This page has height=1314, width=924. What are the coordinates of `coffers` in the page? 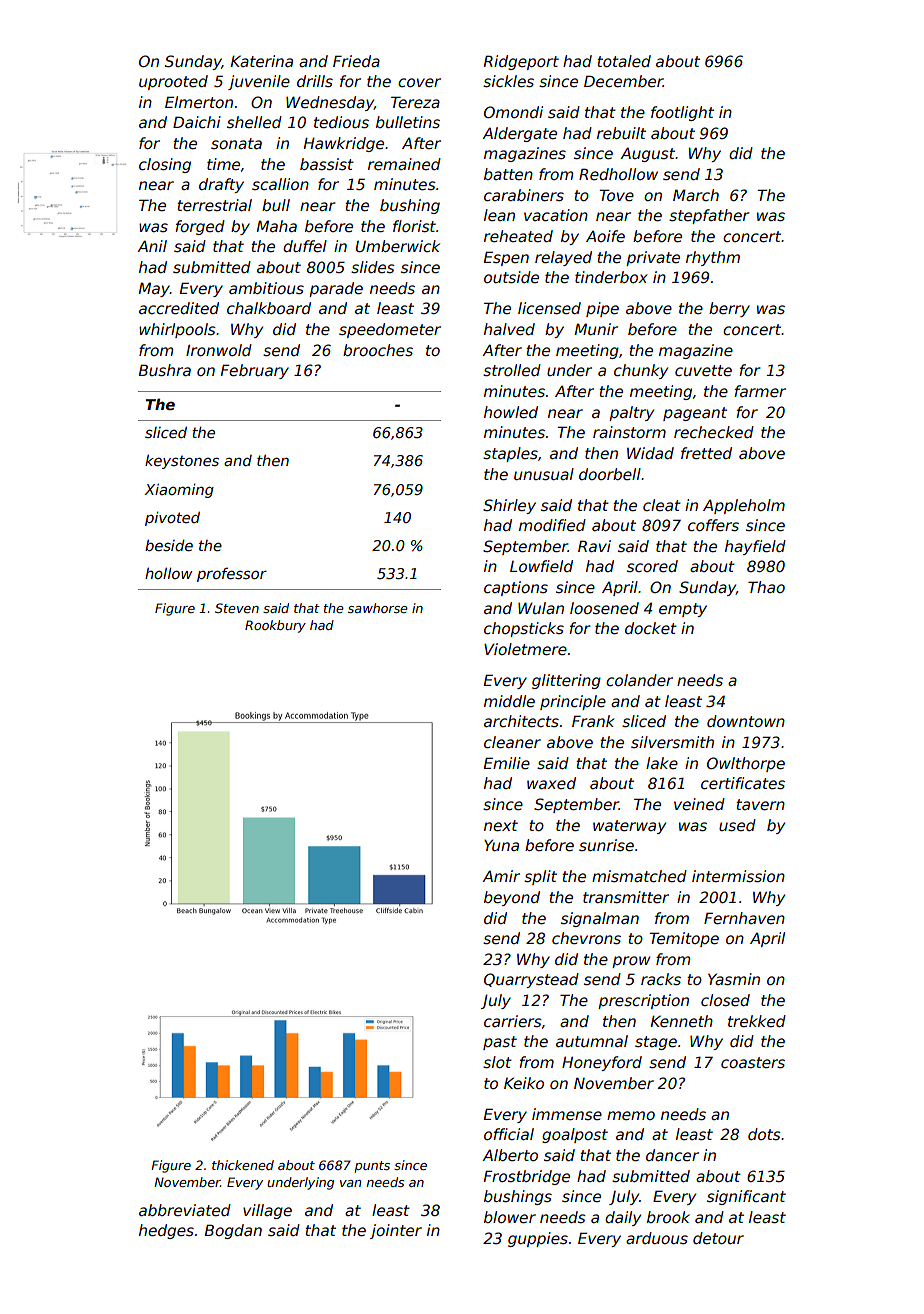 It's located at (713, 525).
